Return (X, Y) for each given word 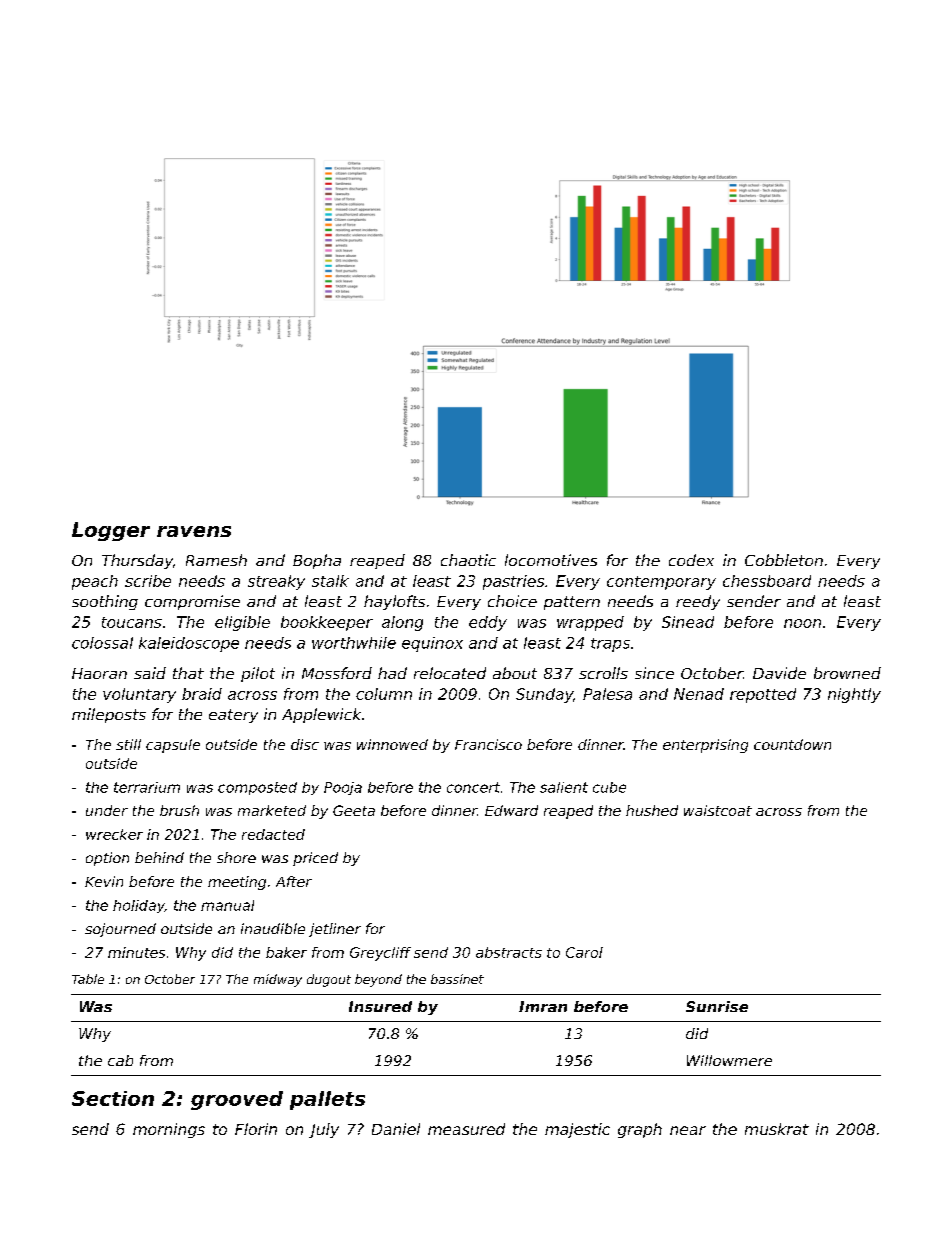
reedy (698, 602)
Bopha (317, 561)
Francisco (488, 744)
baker (286, 952)
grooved (237, 1100)
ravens (194, 531)
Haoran (99, 673)
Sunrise (717, 1006)
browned (847, 673)
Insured (380, 1006)
